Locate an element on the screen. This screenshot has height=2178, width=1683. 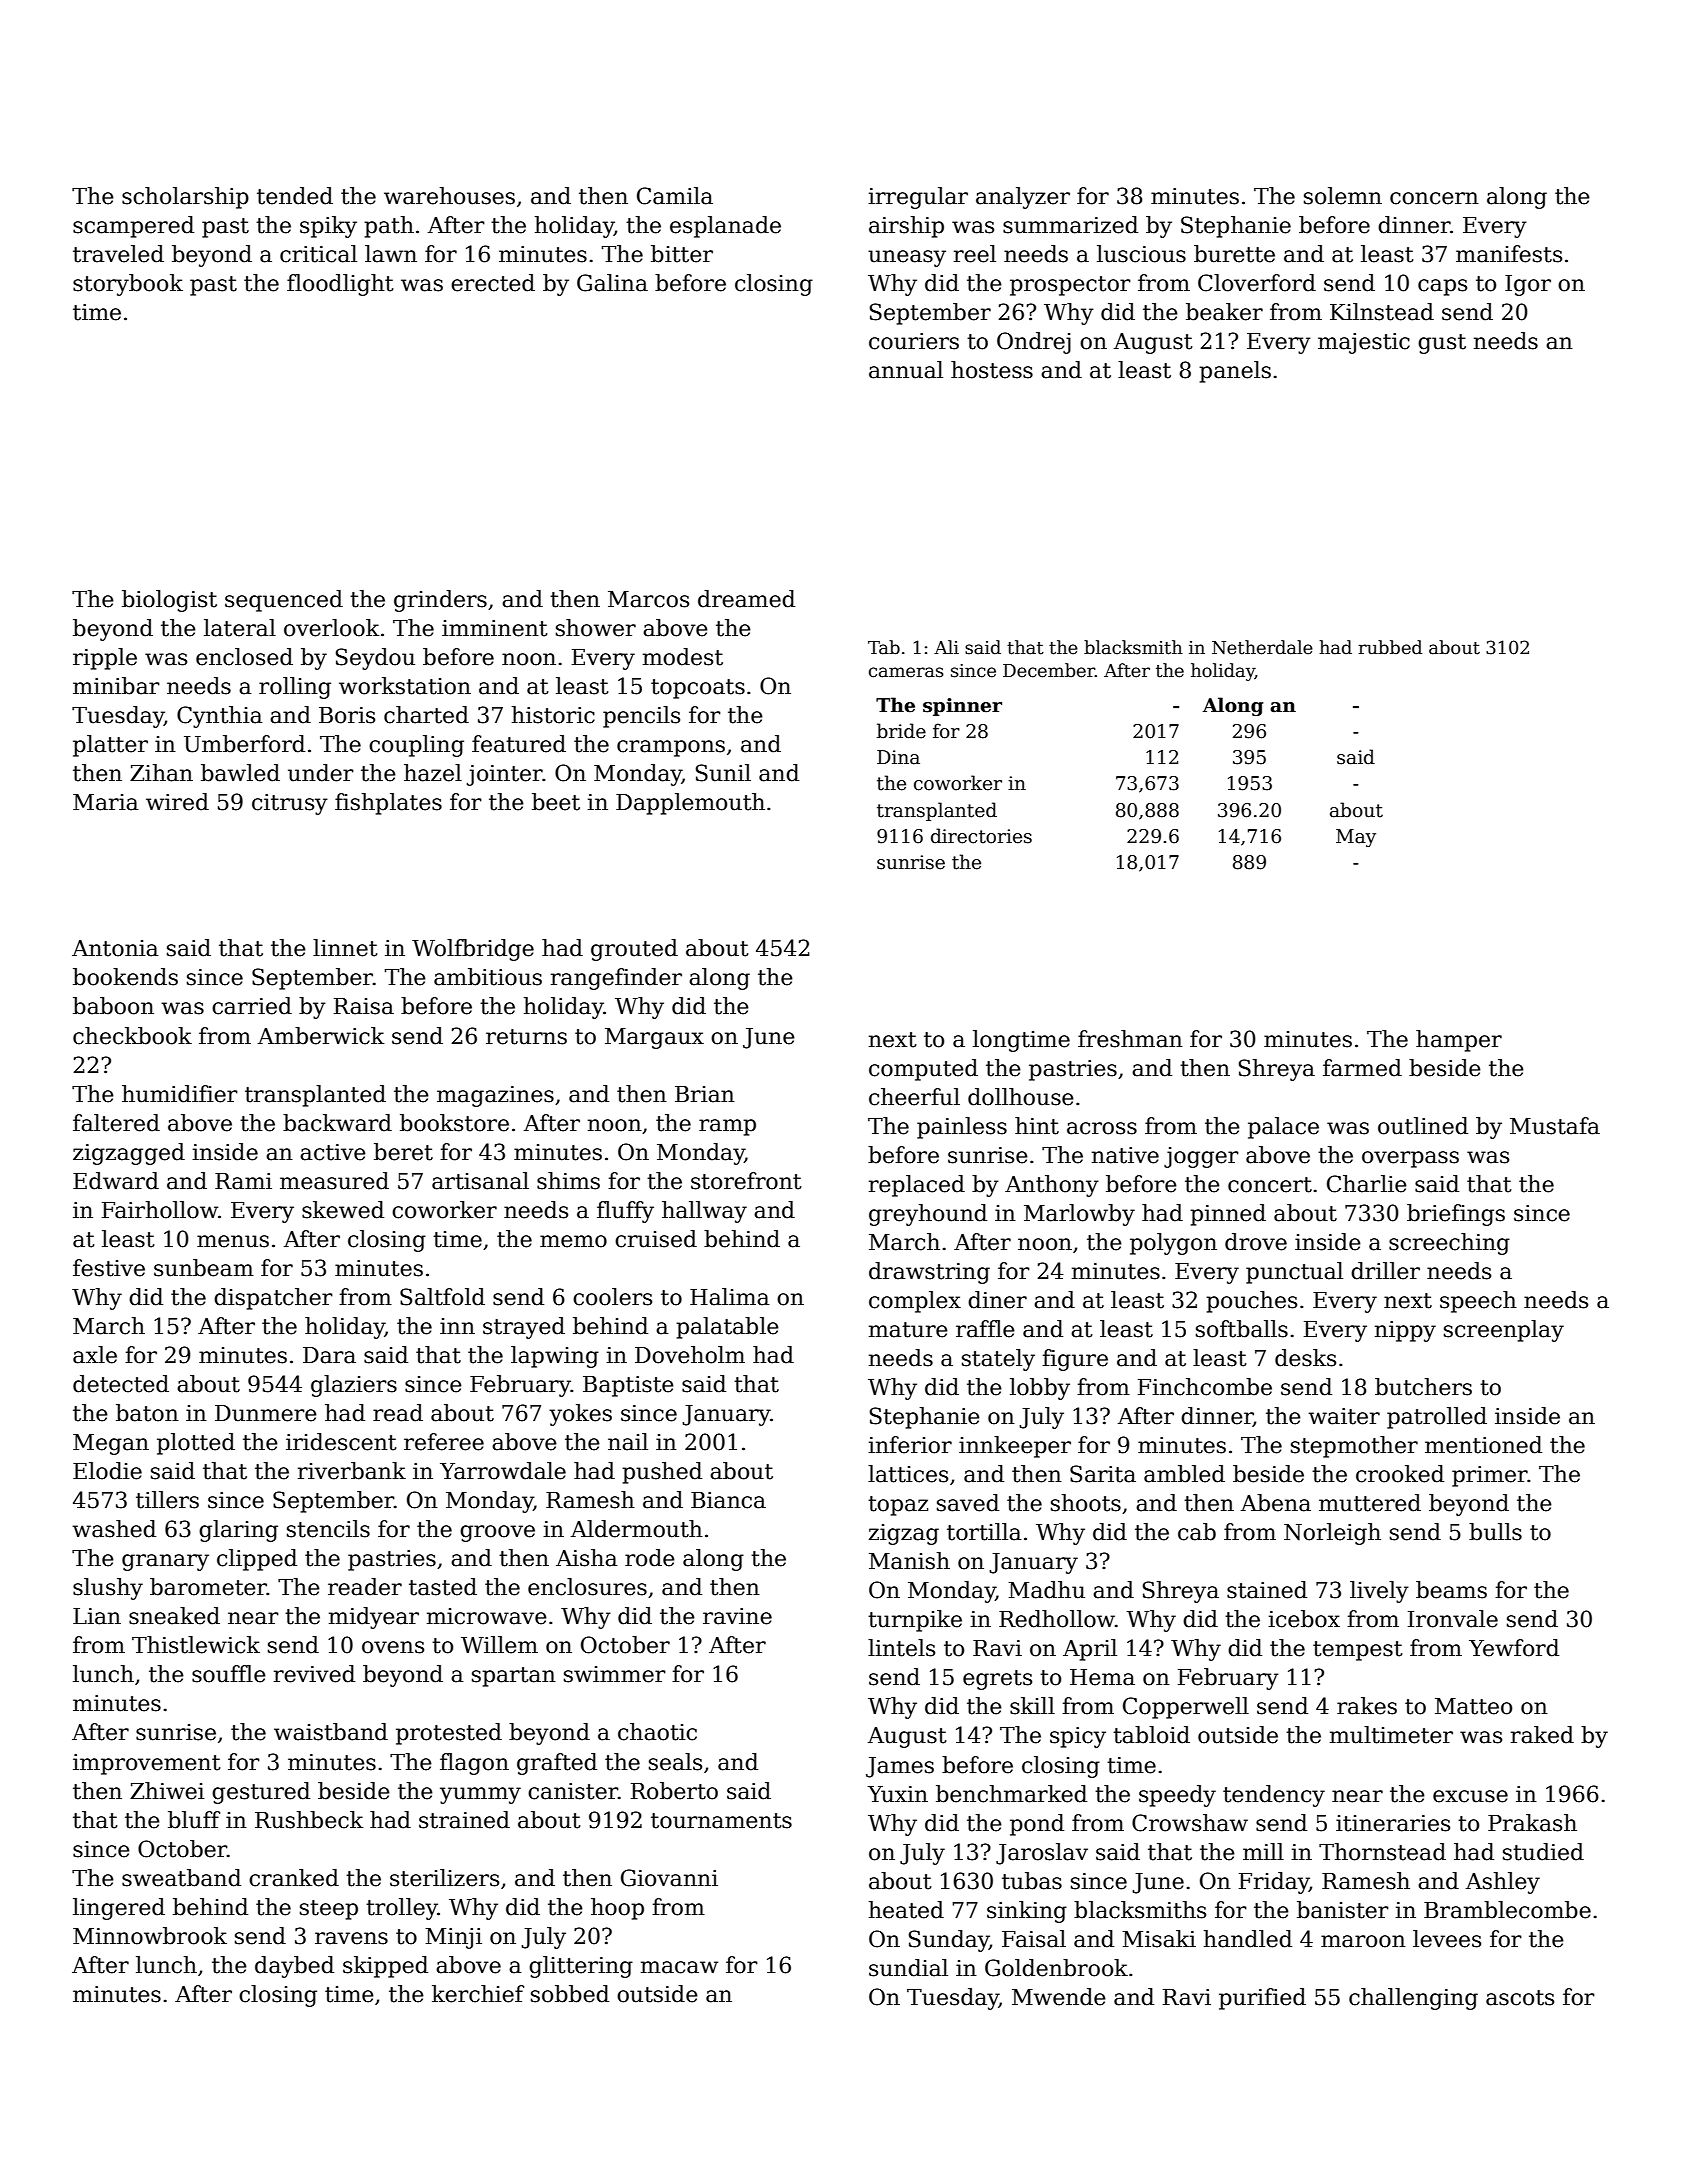
macaw is located at coordinates (679, 1967).
